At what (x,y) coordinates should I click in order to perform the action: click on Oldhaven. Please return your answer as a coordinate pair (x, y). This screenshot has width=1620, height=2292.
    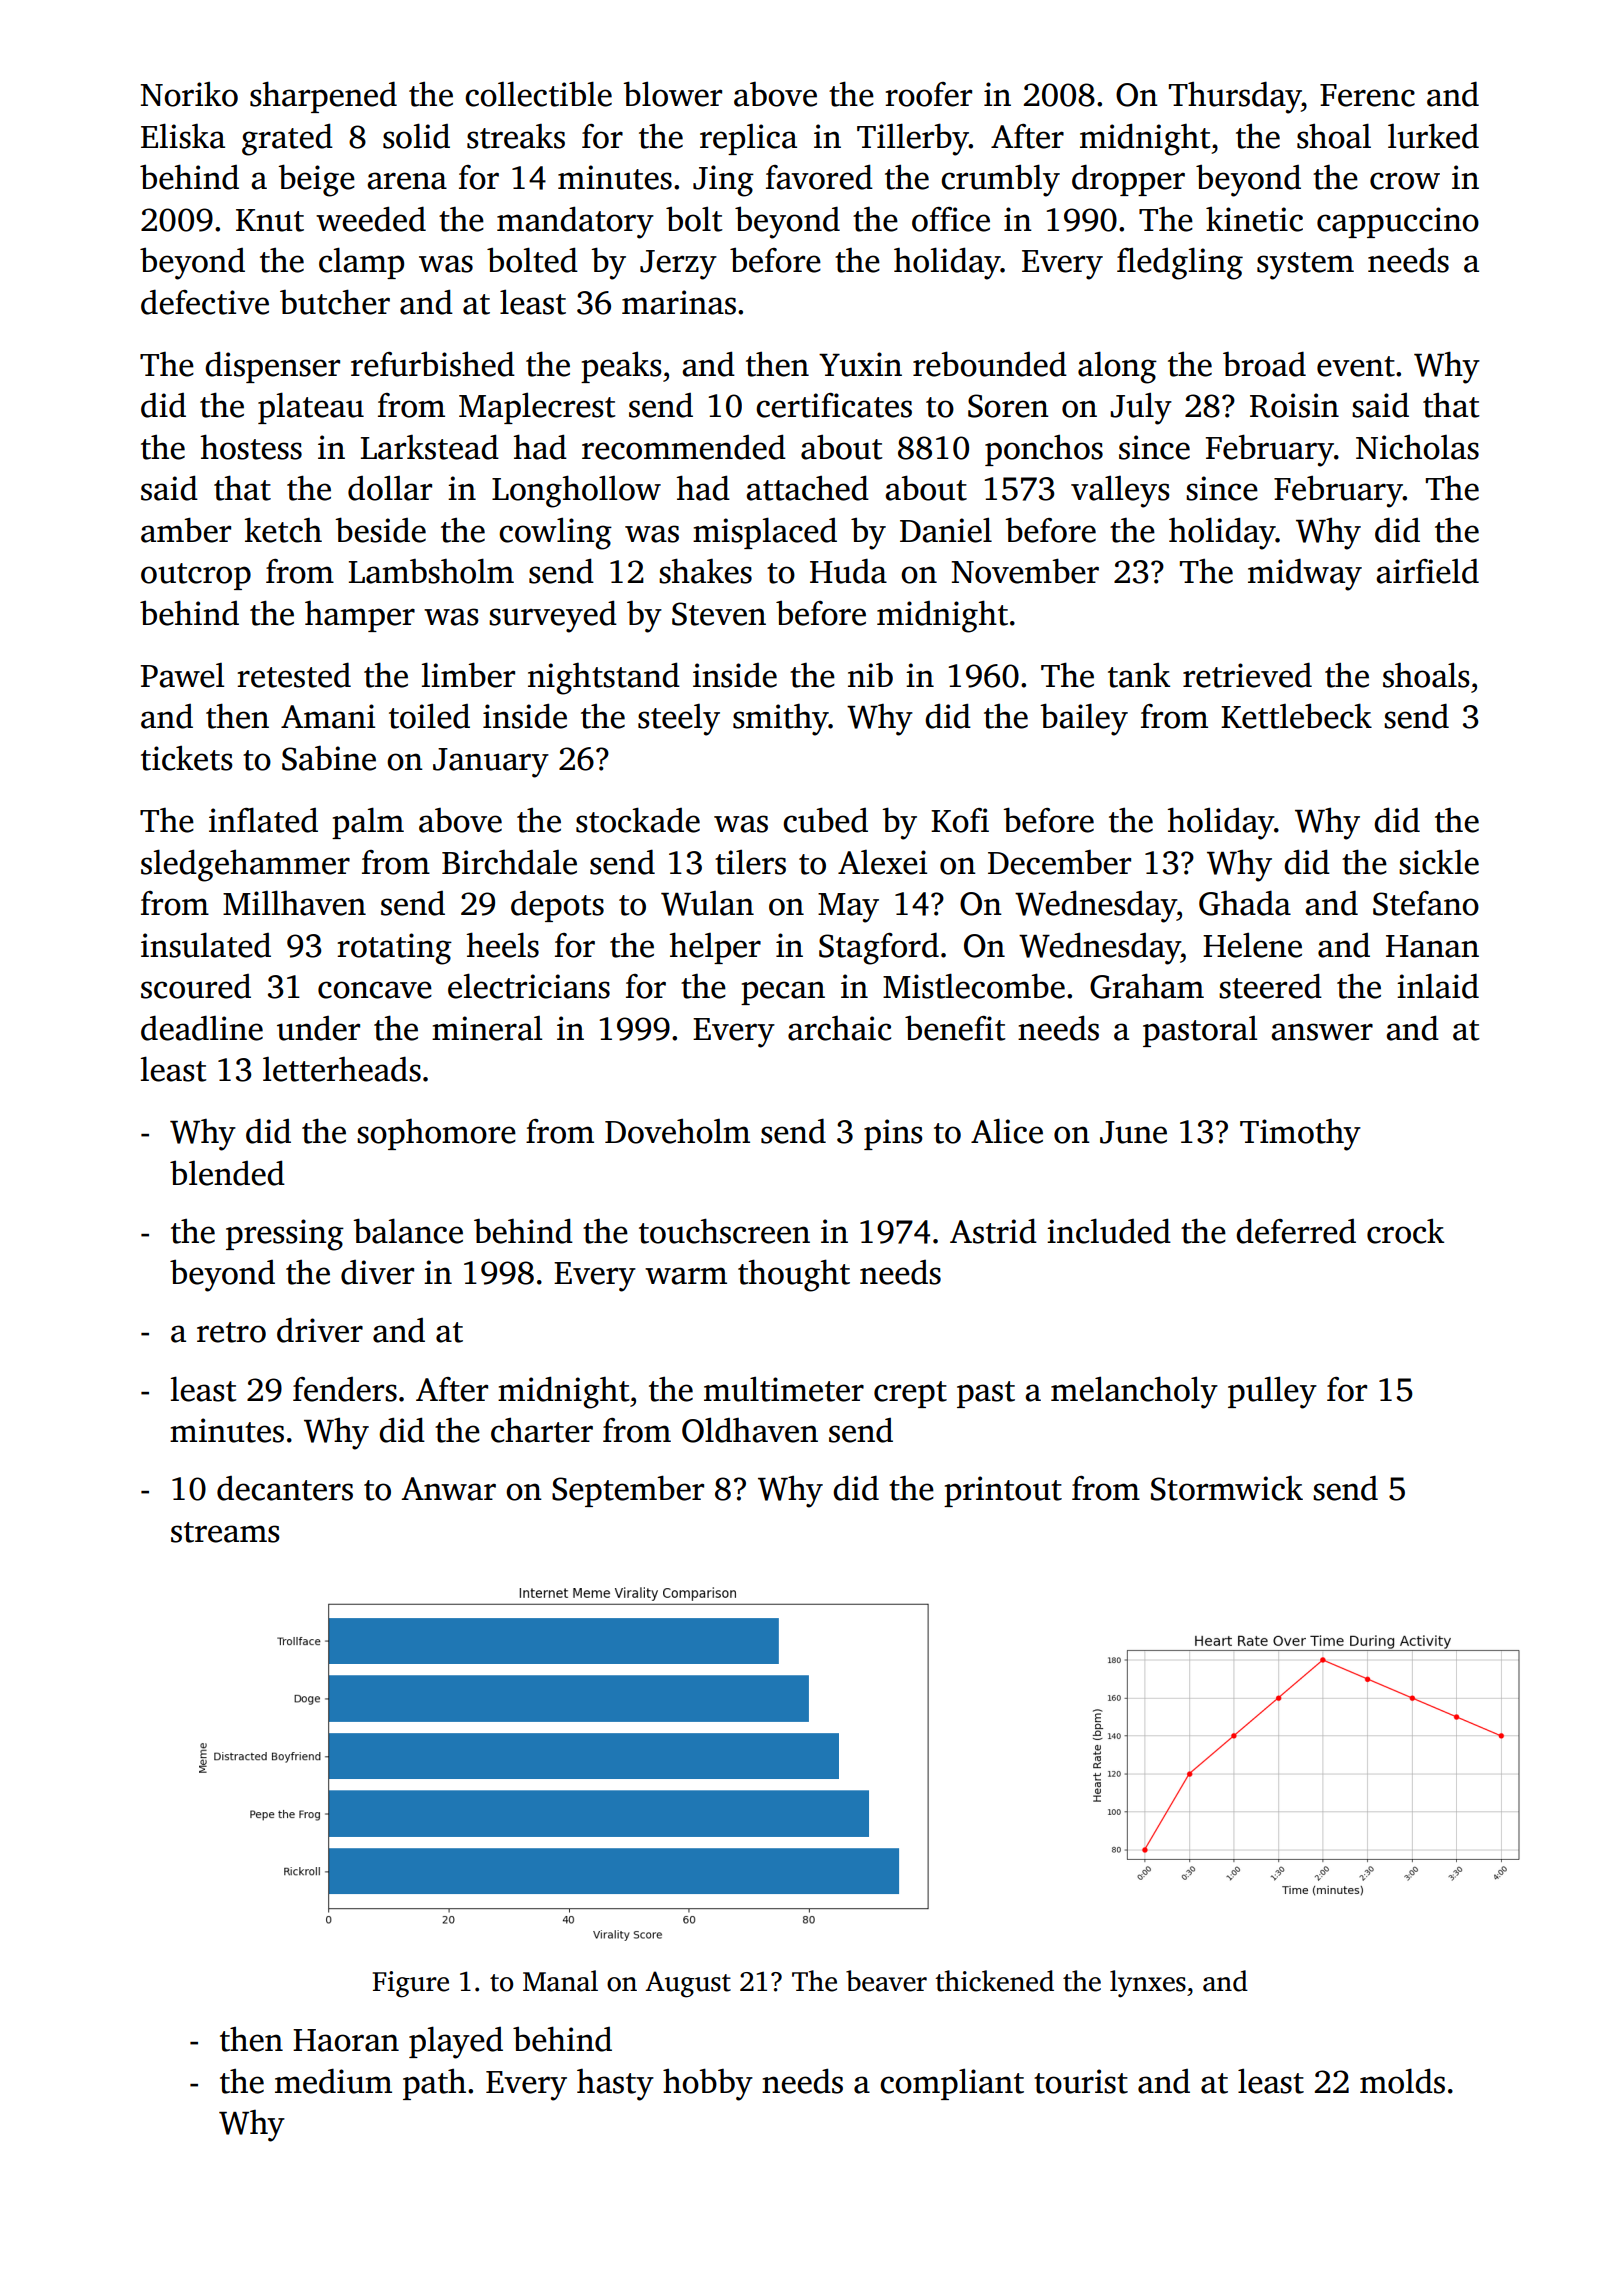
    Looking at the image, I should click on (750, 1430).
